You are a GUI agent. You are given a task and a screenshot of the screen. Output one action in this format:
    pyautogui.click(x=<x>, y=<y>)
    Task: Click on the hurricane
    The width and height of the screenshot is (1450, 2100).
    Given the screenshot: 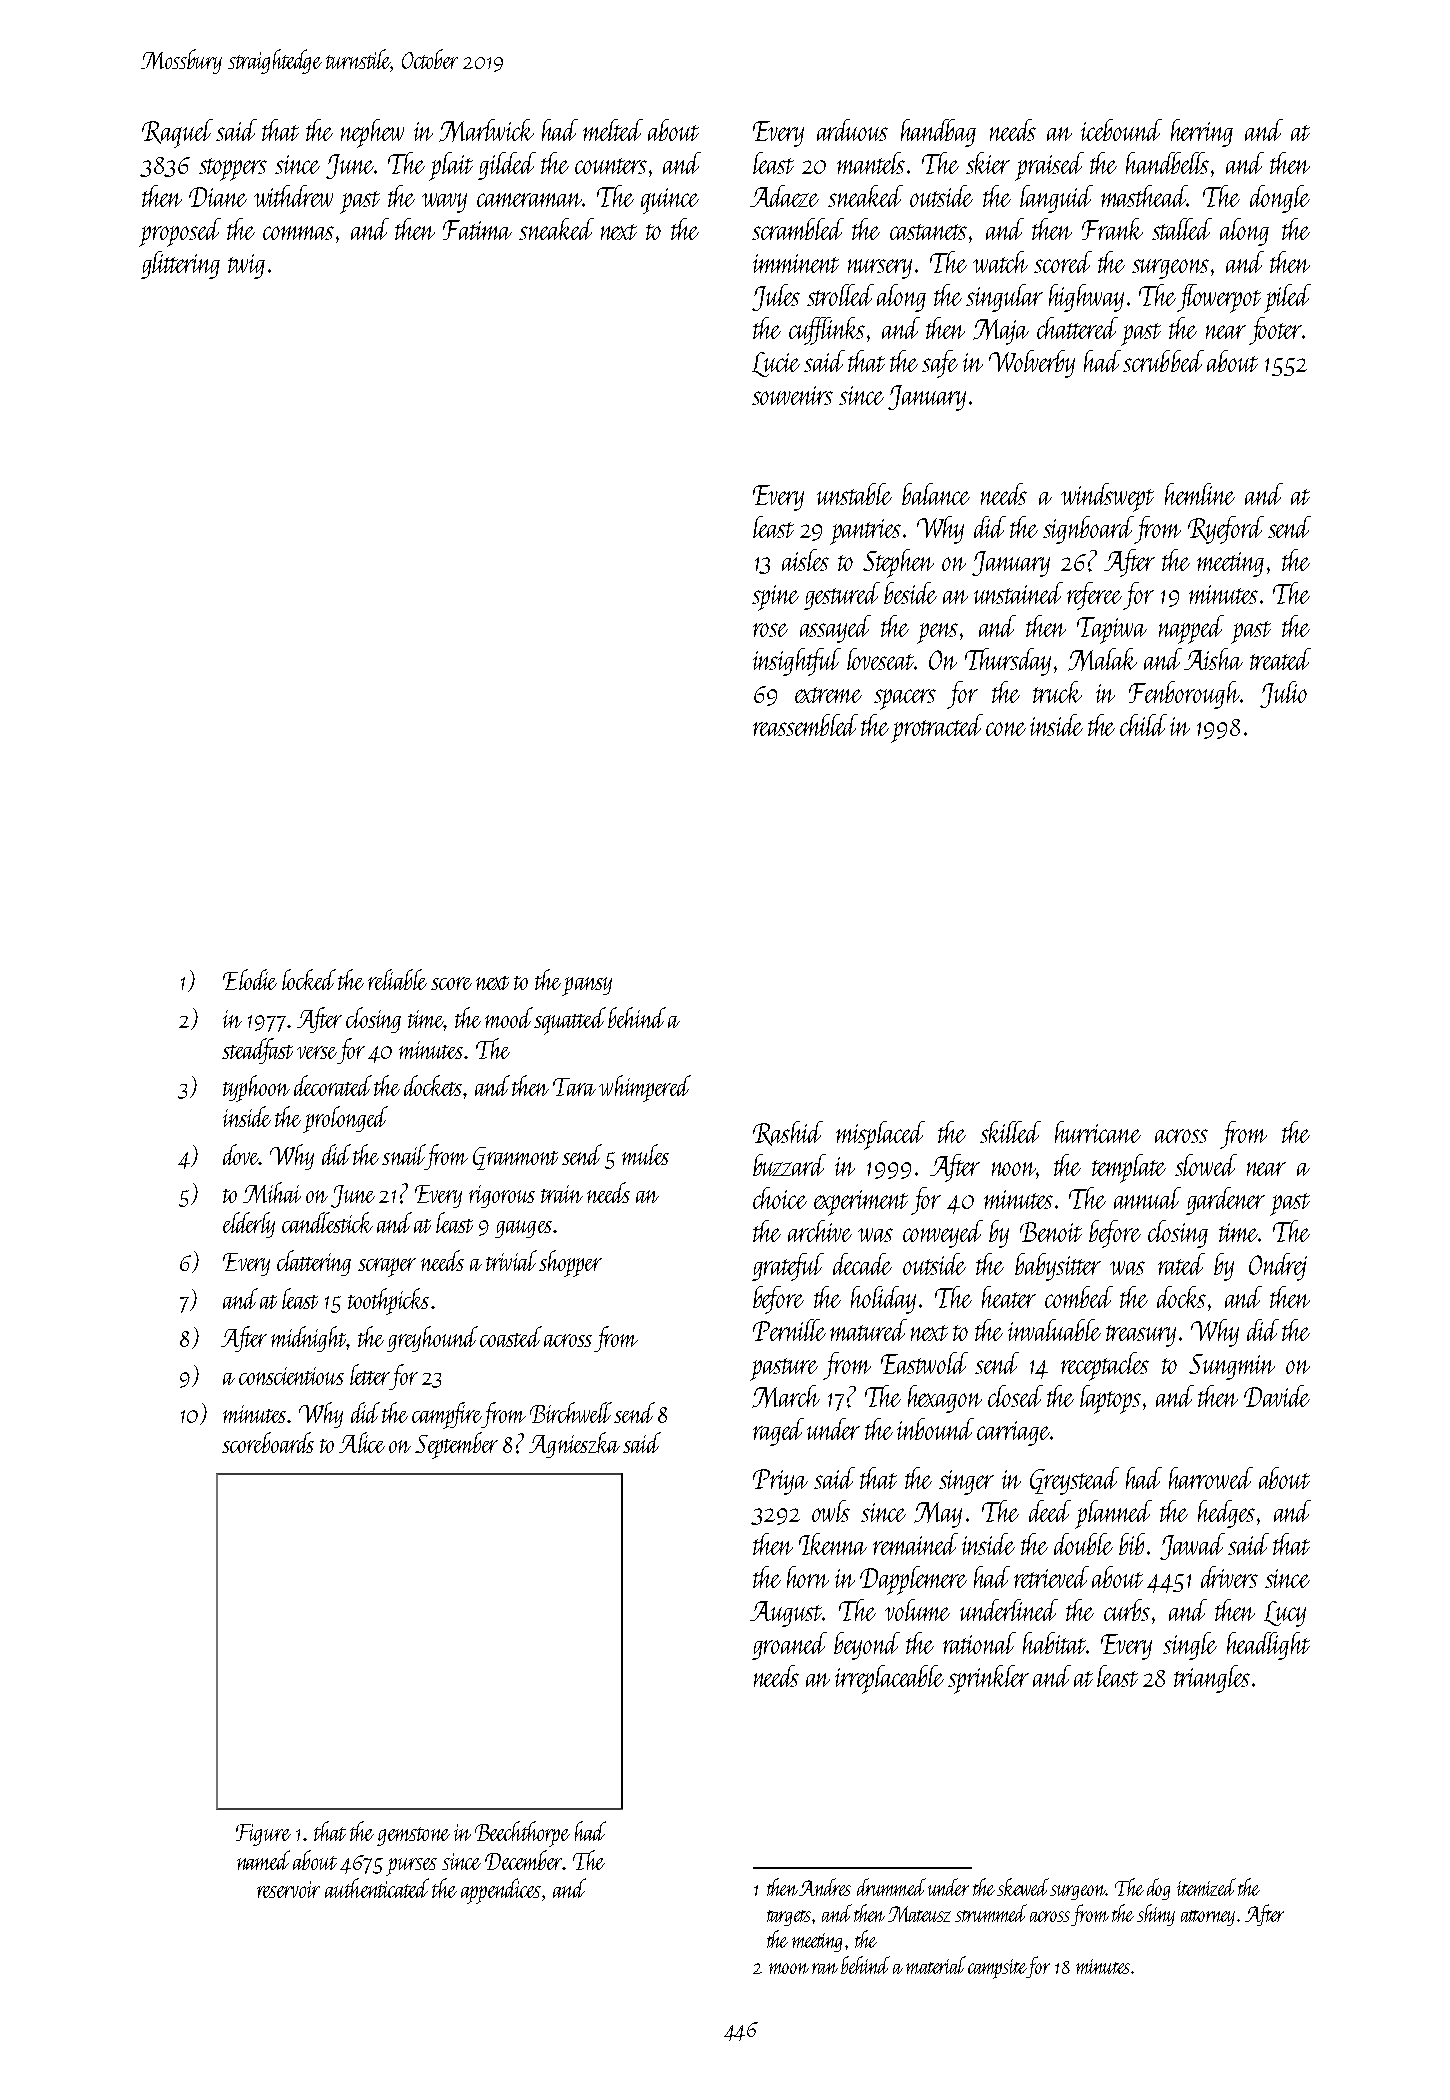 What is the action you would take?
    pyautogui.click(x=1098, y=1132)
